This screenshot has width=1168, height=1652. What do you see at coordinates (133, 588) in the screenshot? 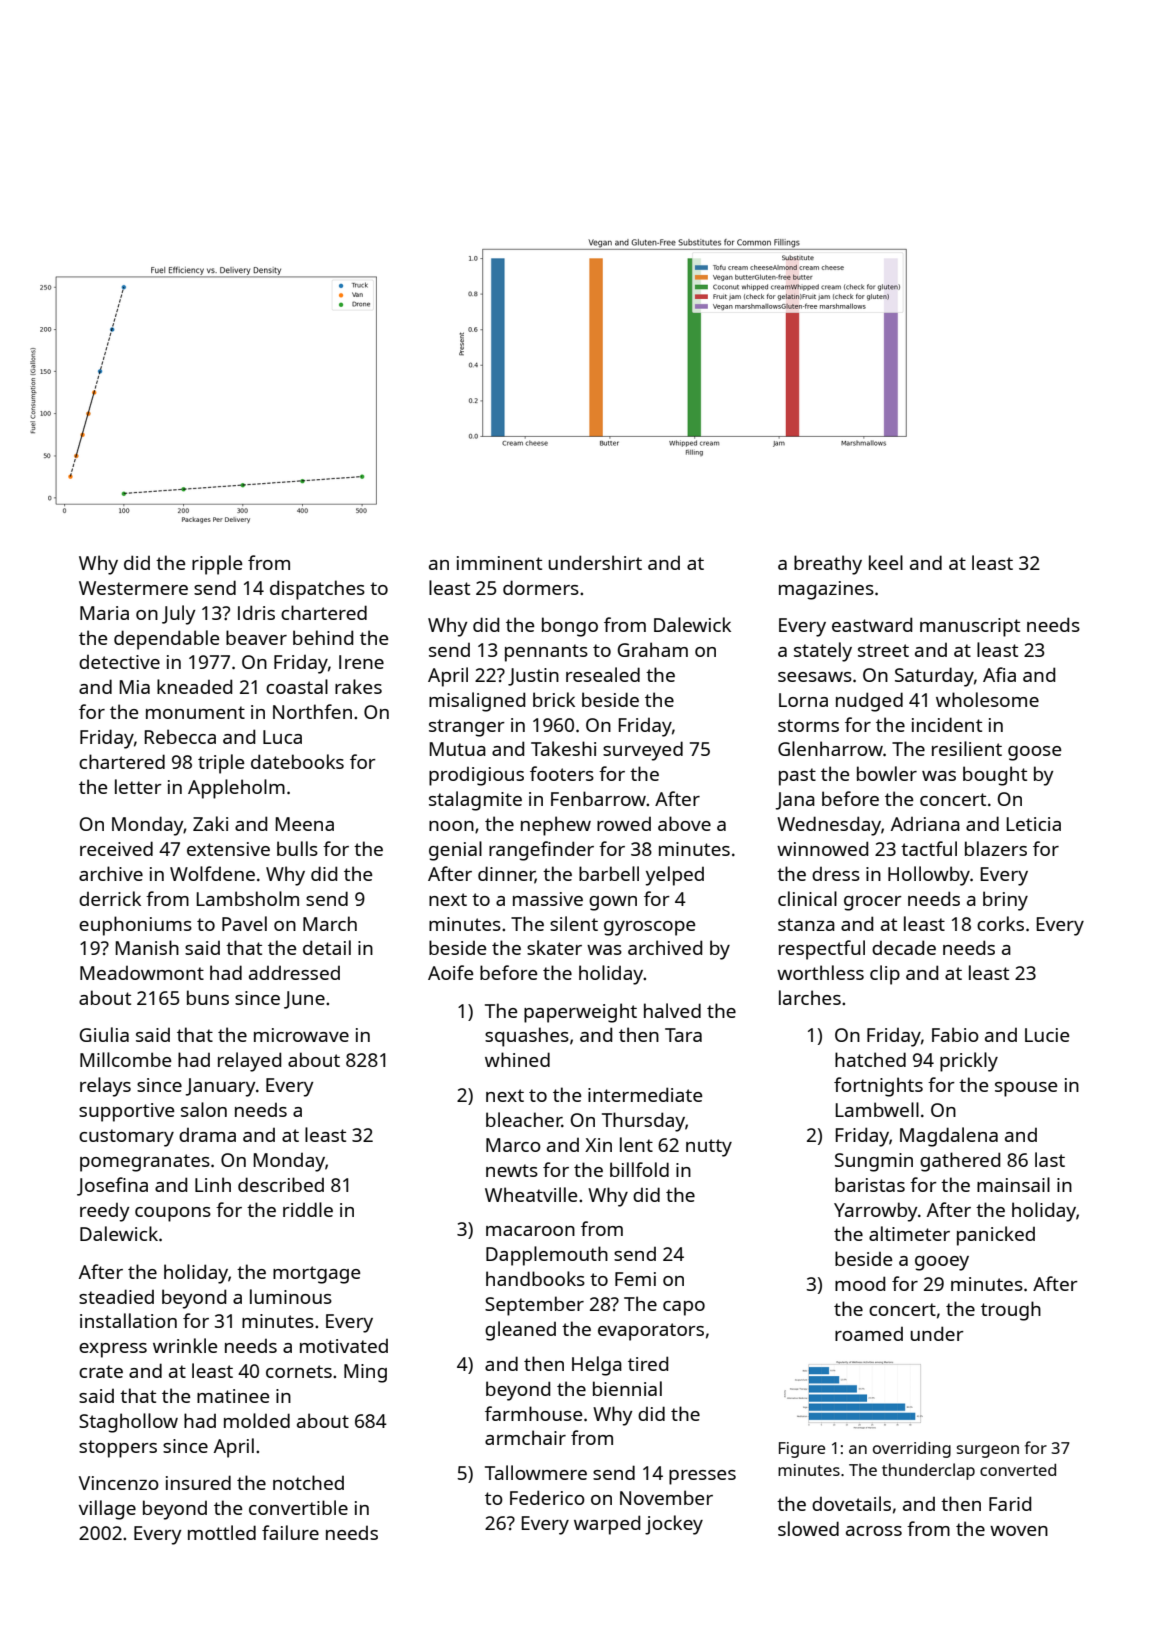
I see `Westermere` at bounding box center [133, 588].
